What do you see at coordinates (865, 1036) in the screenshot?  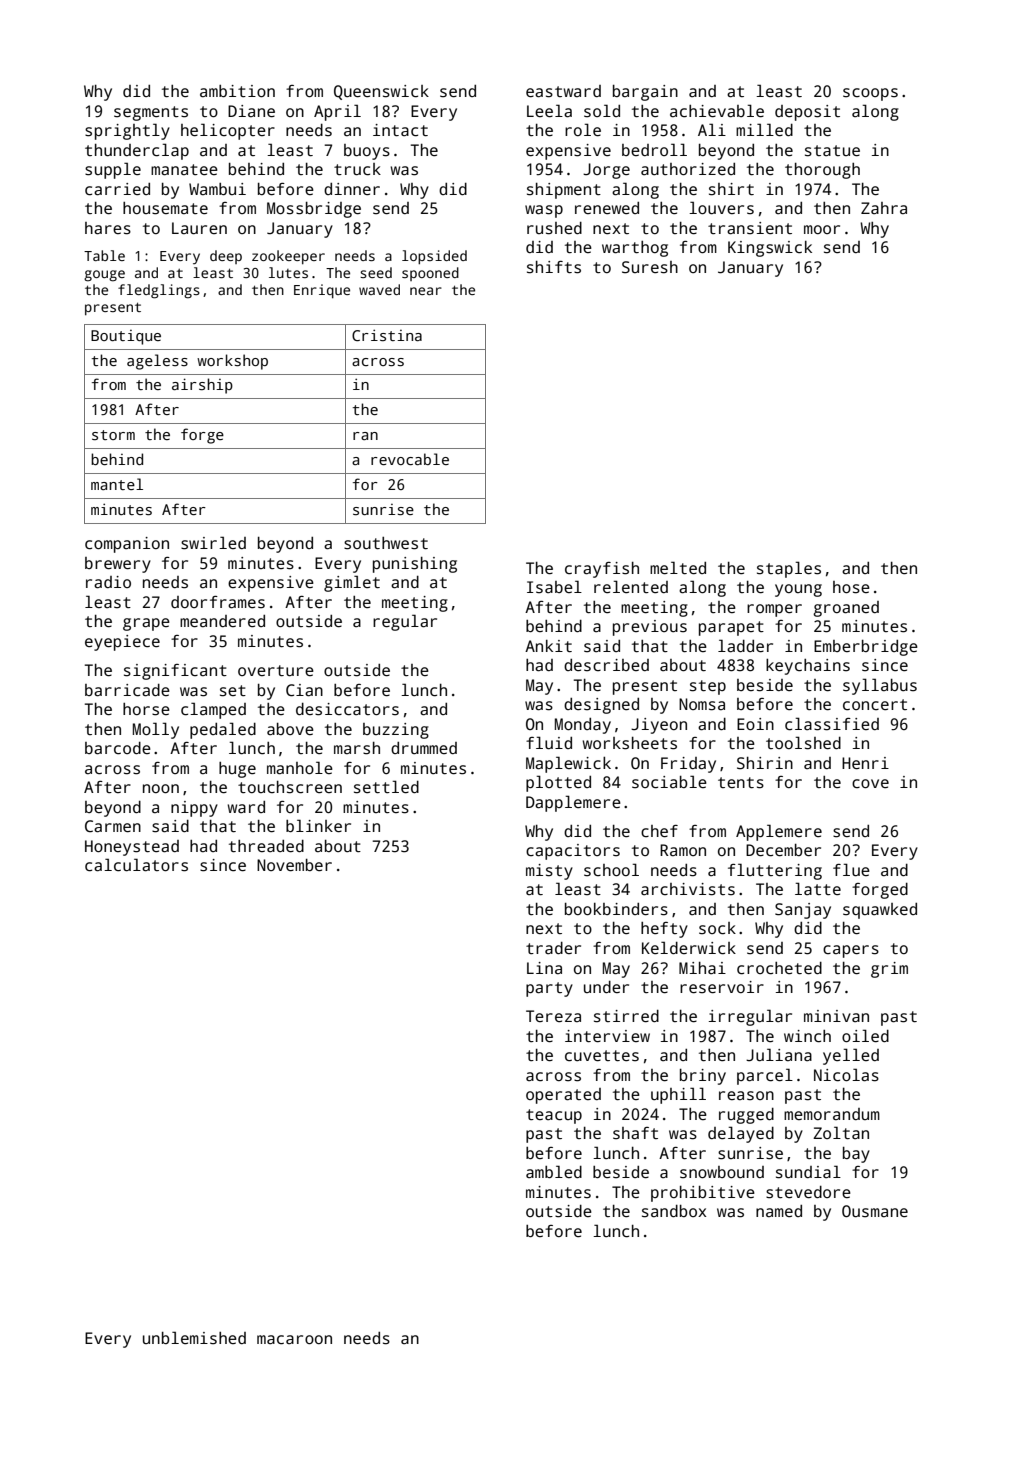 I see `oiled` at bounding box center [865, 1036].
